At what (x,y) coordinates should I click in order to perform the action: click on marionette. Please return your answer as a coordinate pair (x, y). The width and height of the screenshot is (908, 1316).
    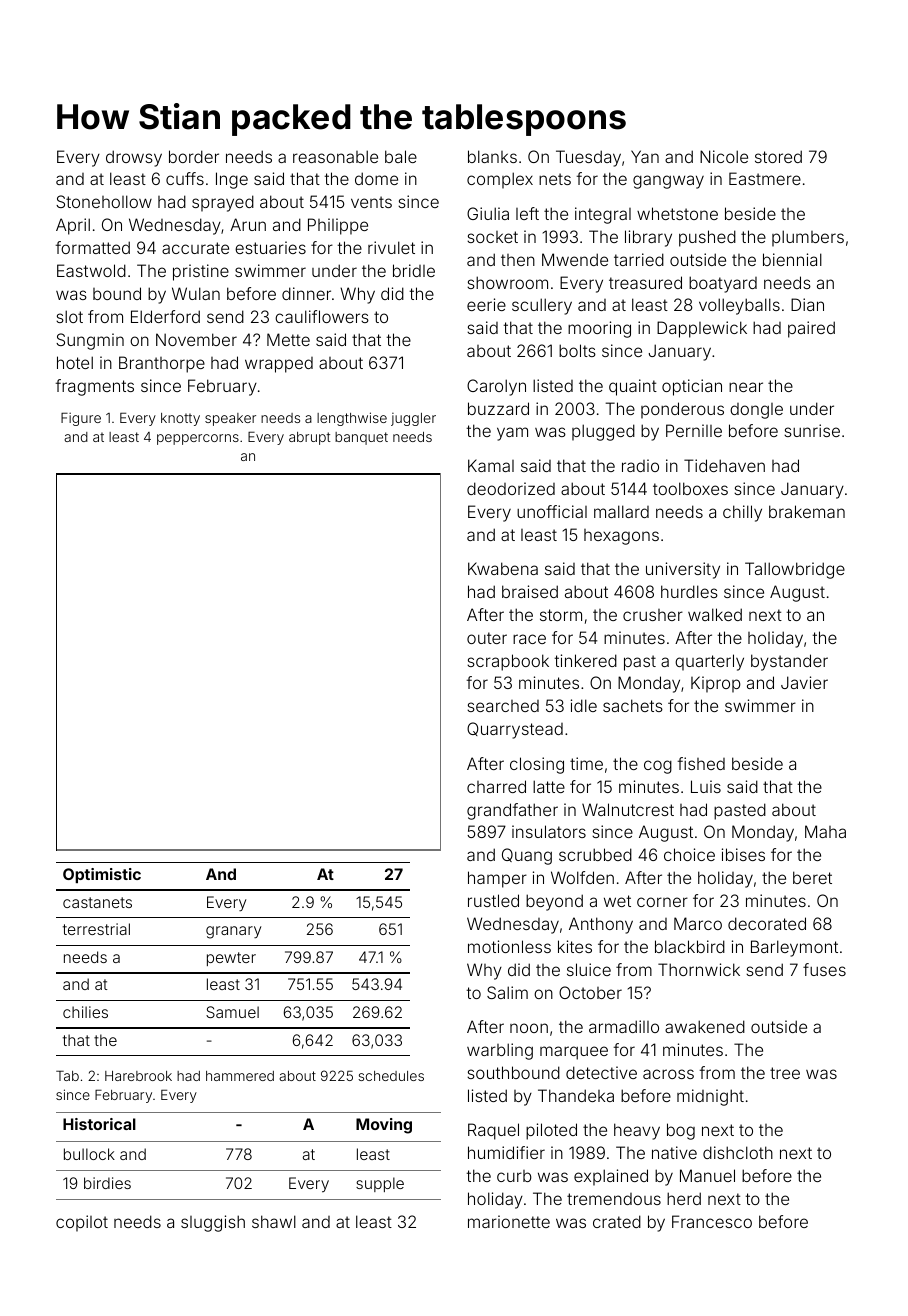
    Looking at the image, I should click on (509, 1221).
